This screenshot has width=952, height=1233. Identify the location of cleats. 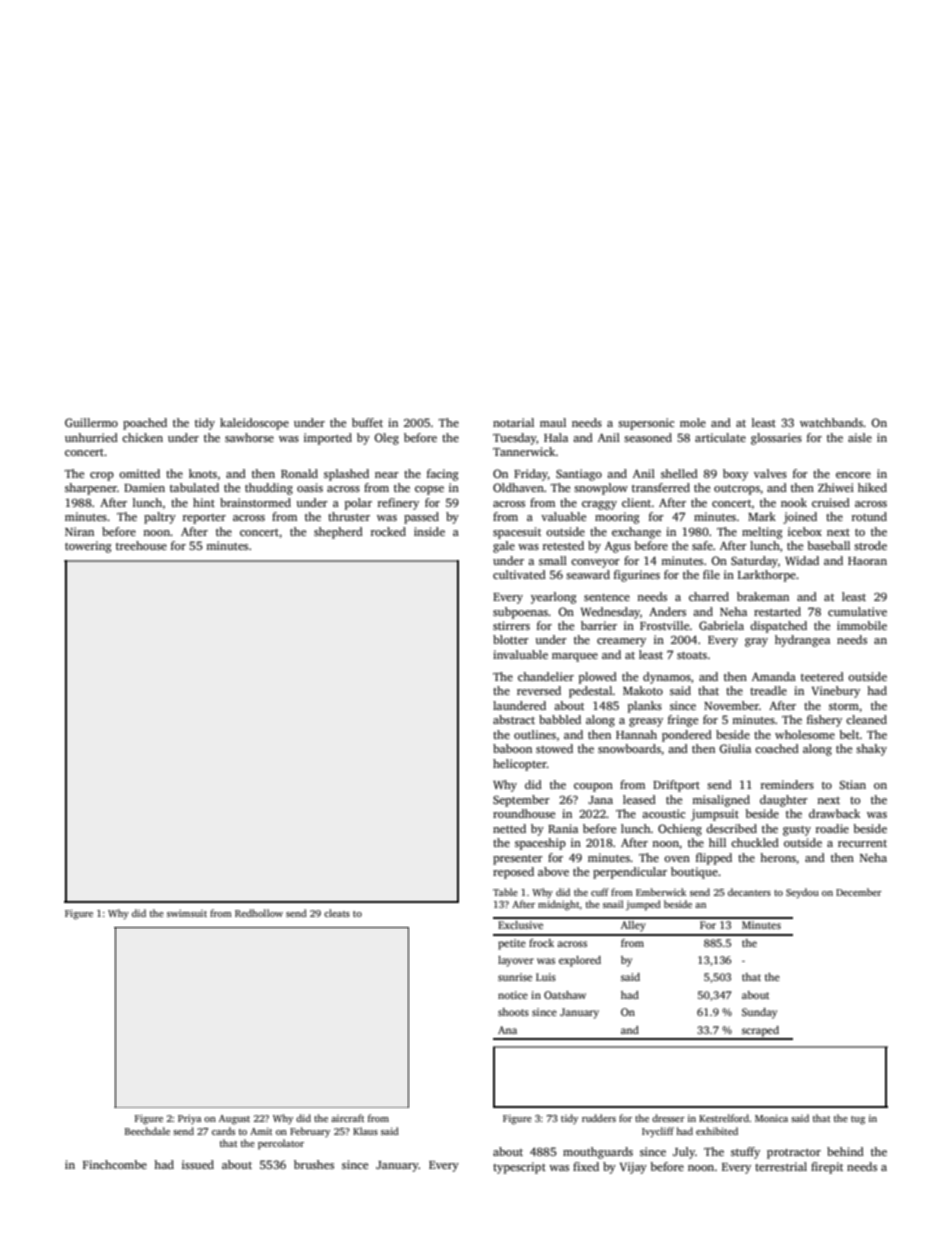
(337, 913).
